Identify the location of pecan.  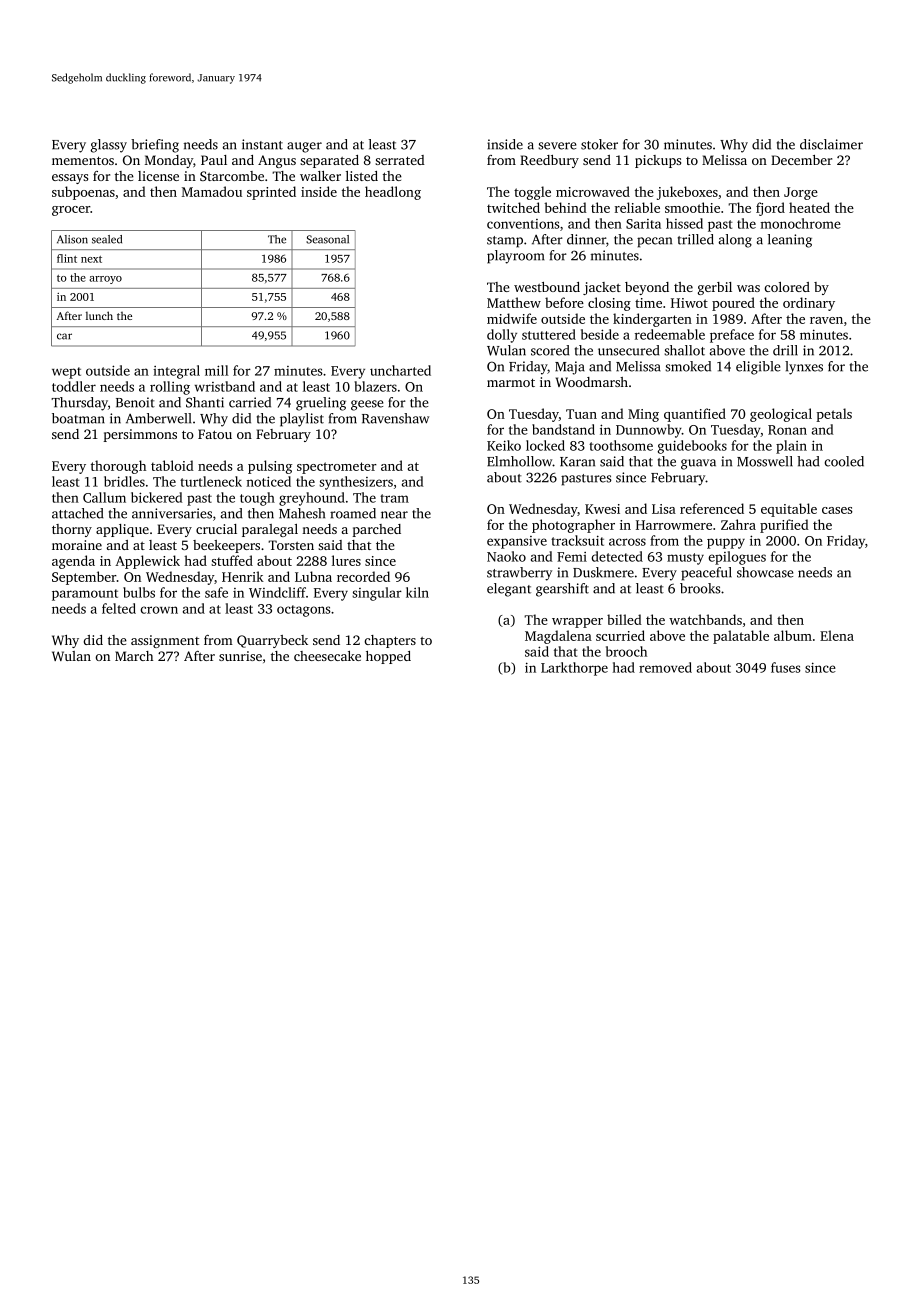
(654, 242).
